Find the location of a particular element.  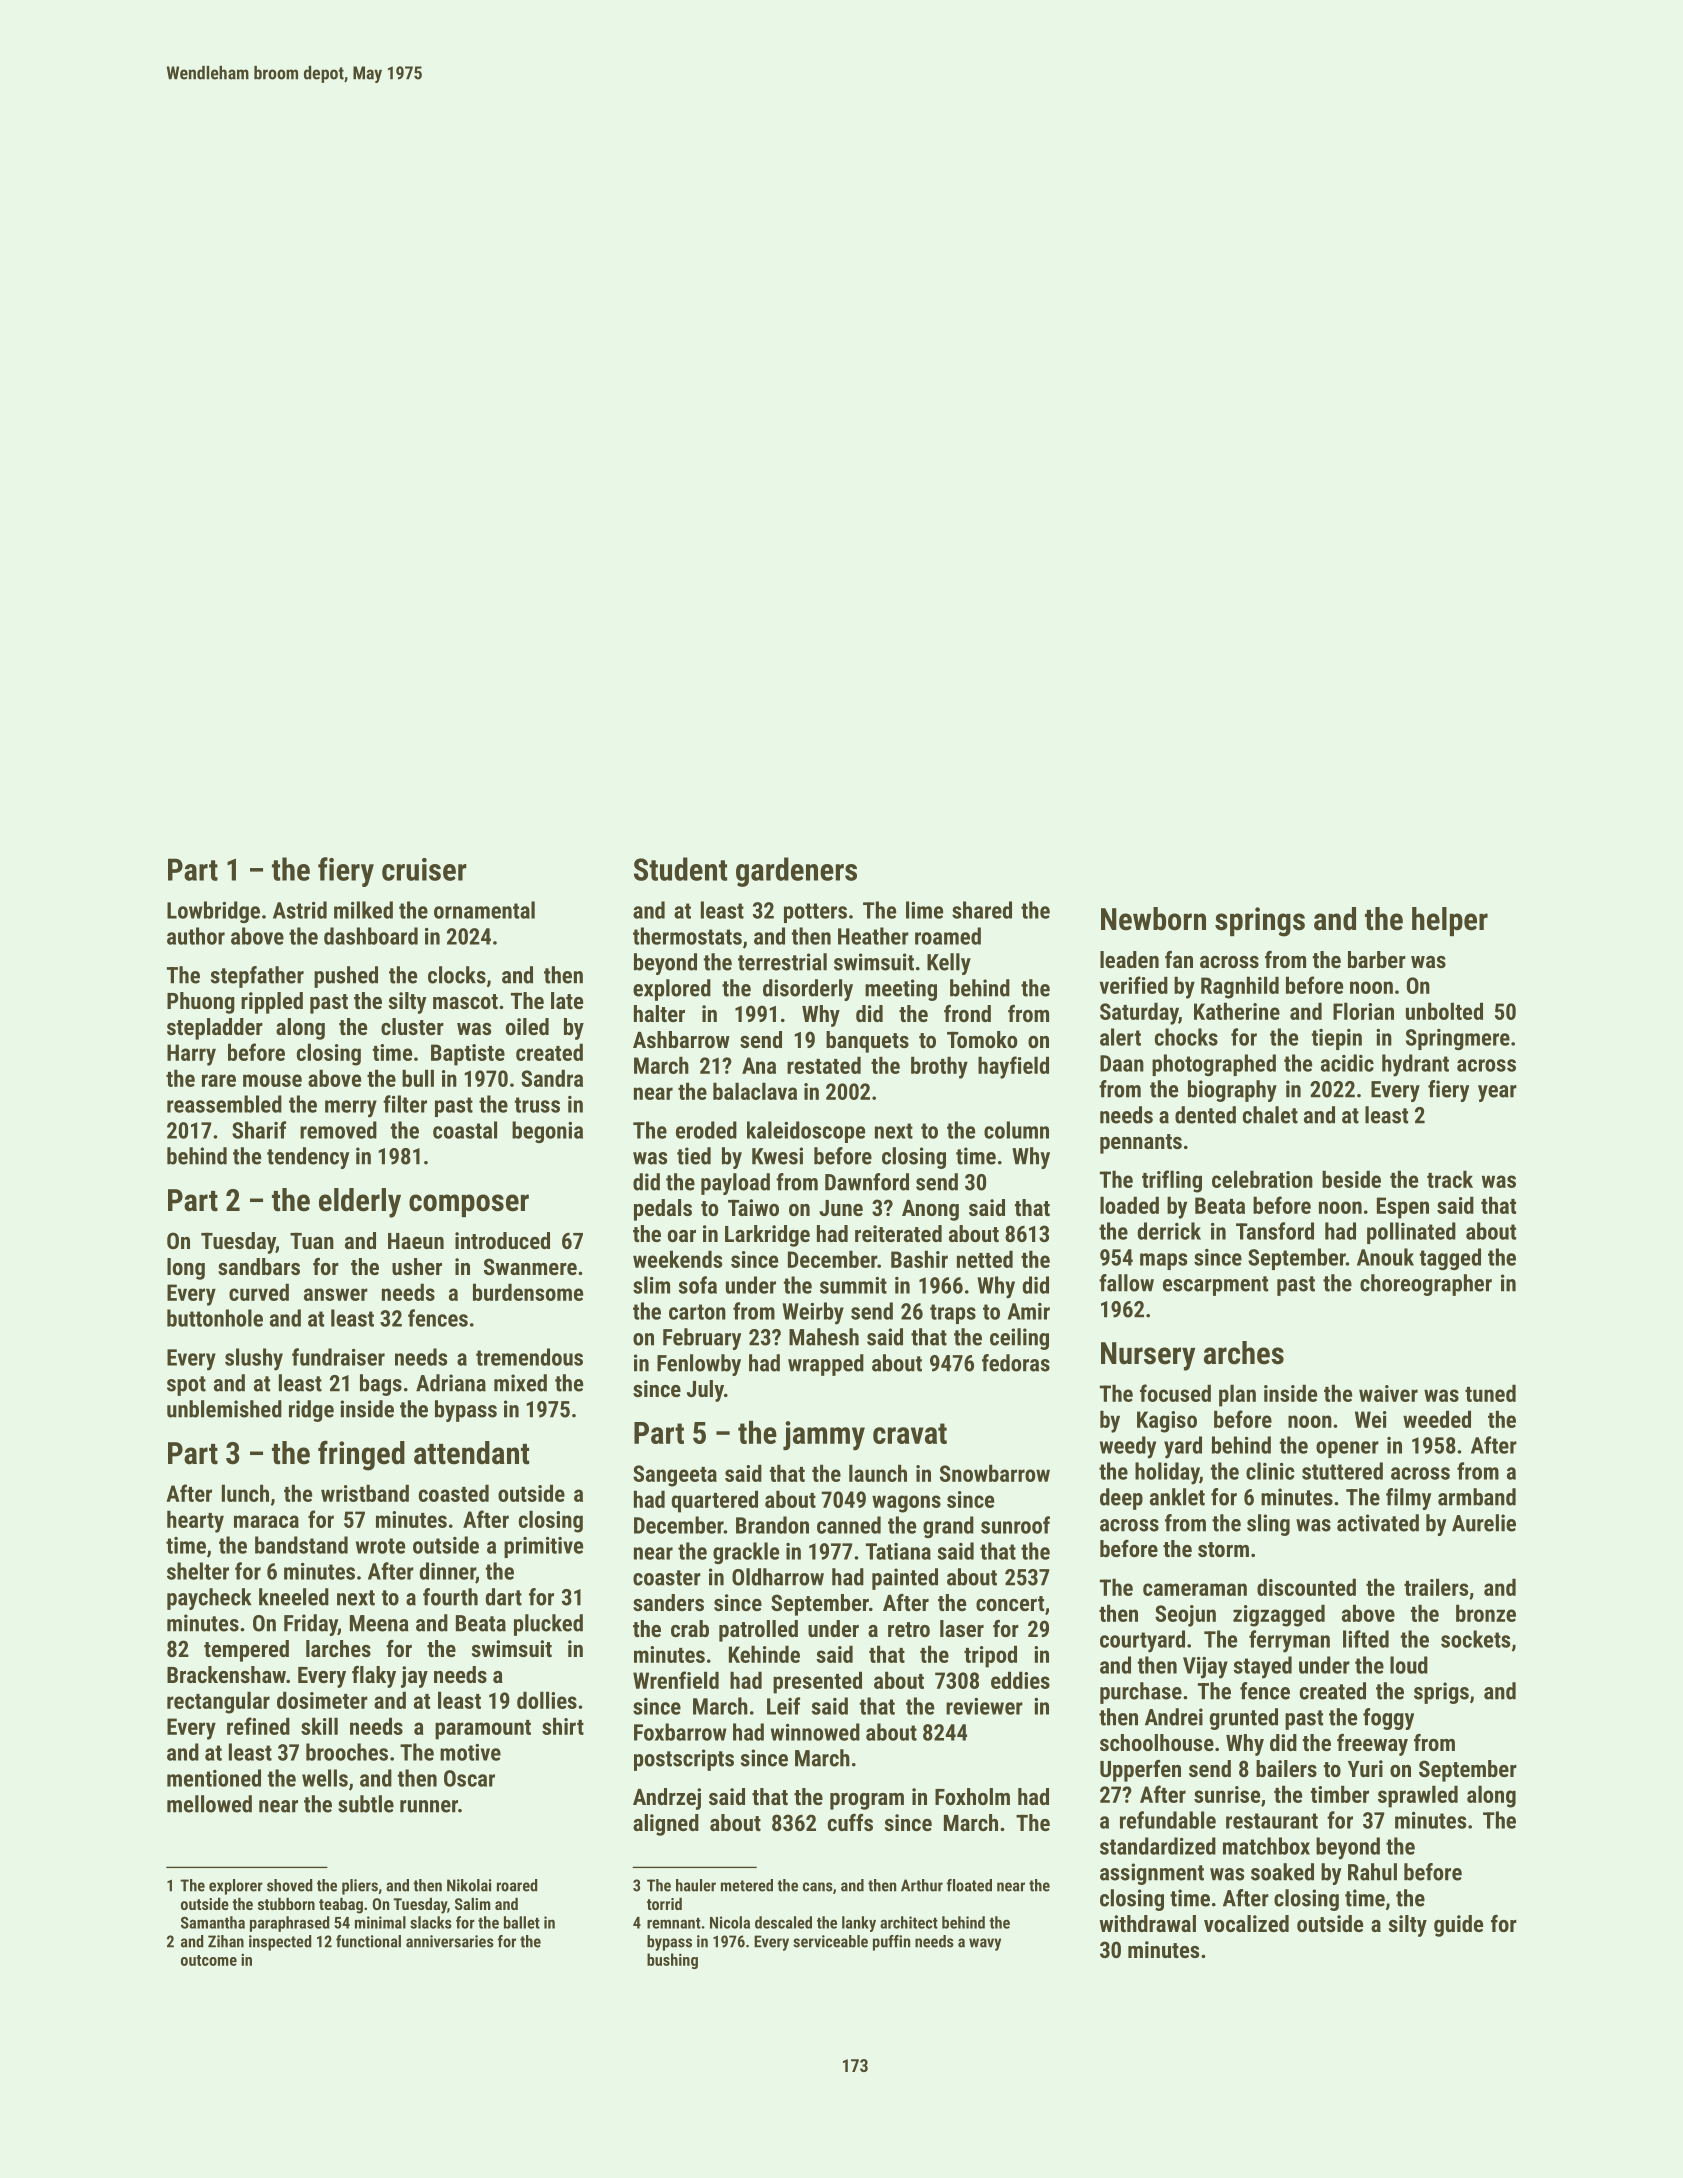

Astrid is located at coordinates (300, 910).
